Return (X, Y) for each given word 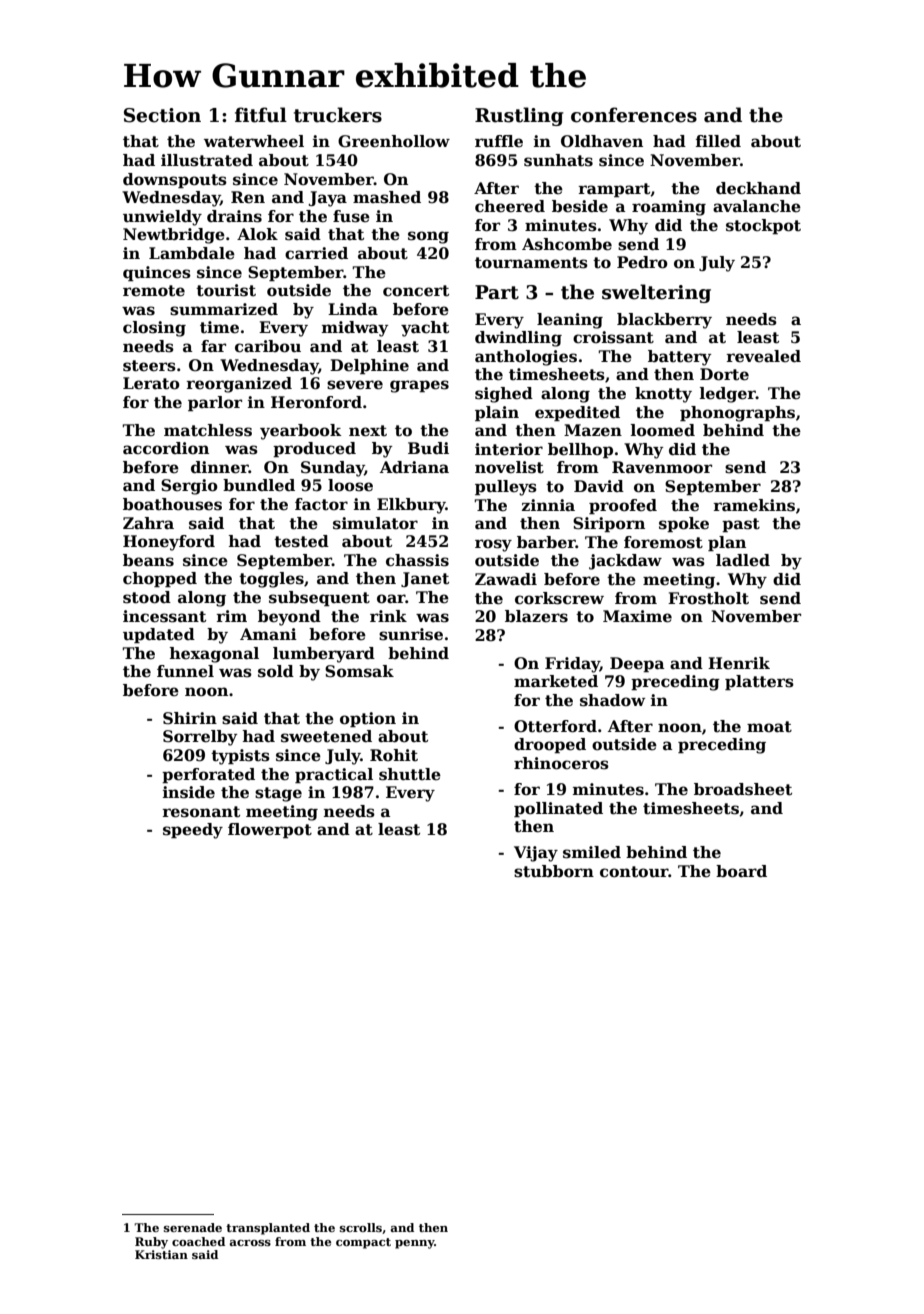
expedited (577, 413)
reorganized (239, 385)
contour (634, 872)
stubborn (554, 871)
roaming (669, 208)
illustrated (207, 160)
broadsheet (743, 789)
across (250, 1243)
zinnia (548, 505)
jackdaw (625, 562)
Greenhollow (394, 141)
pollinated (558, 809)
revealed (763, 356)
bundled (259, 485)
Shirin (190, 718)
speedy (193, 831)
